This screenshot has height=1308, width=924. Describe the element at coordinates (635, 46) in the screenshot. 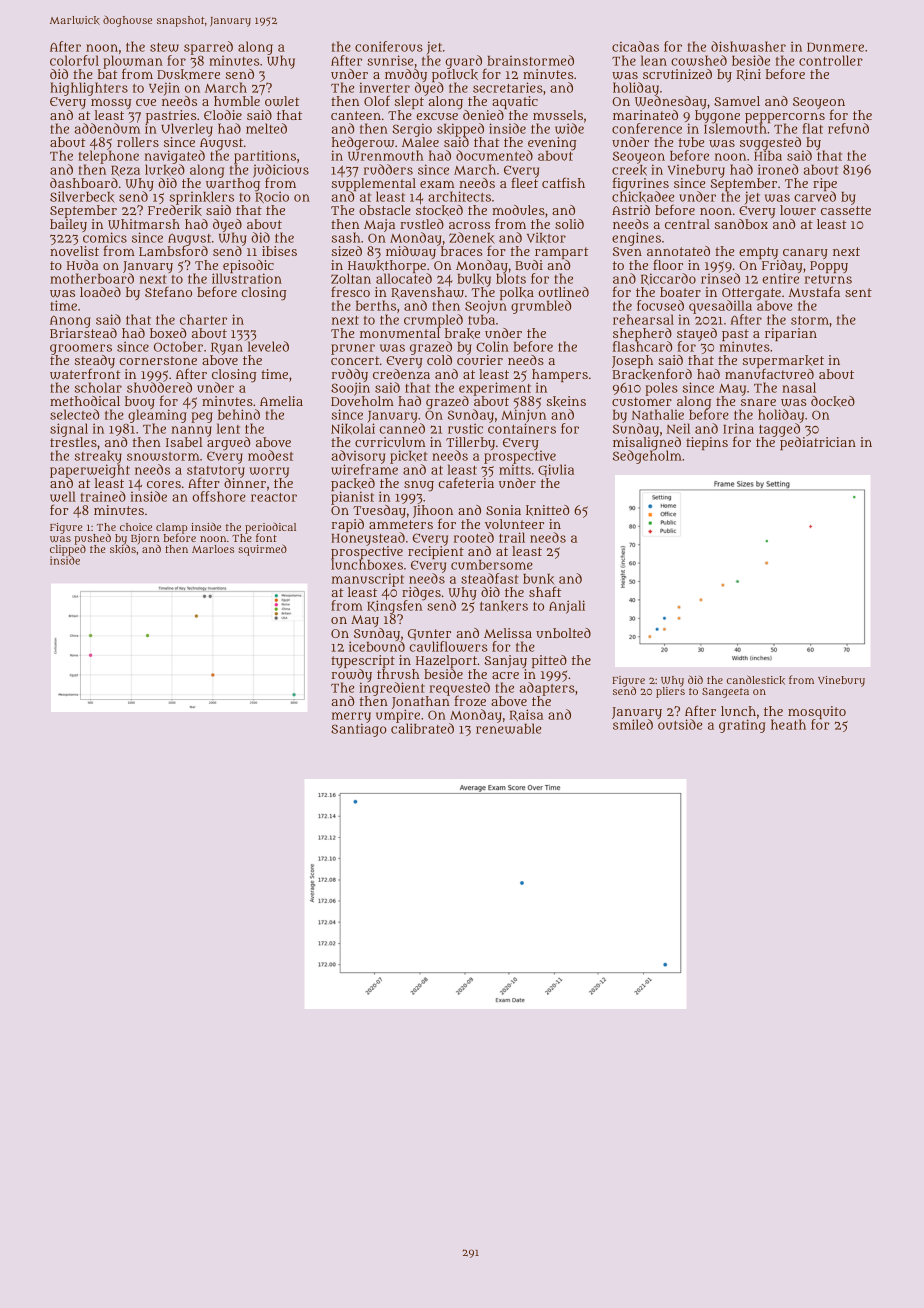

I see `cicadas` at that location.
